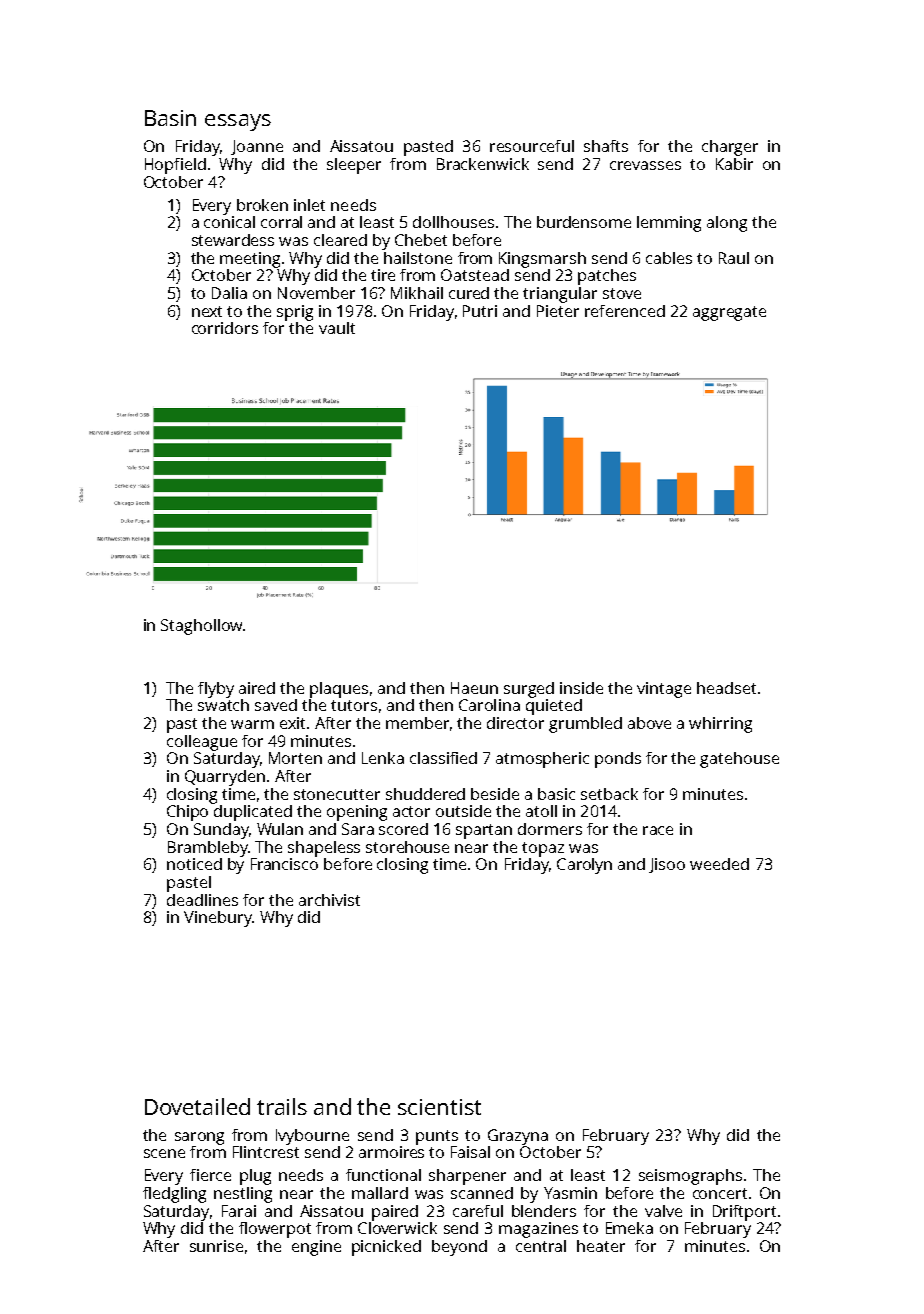 This screenshot has width=924, height=1314. What do you see at coordinates (720, 1193) in the screenshot?
I see `concert` at bounding box center [720, 1193].
